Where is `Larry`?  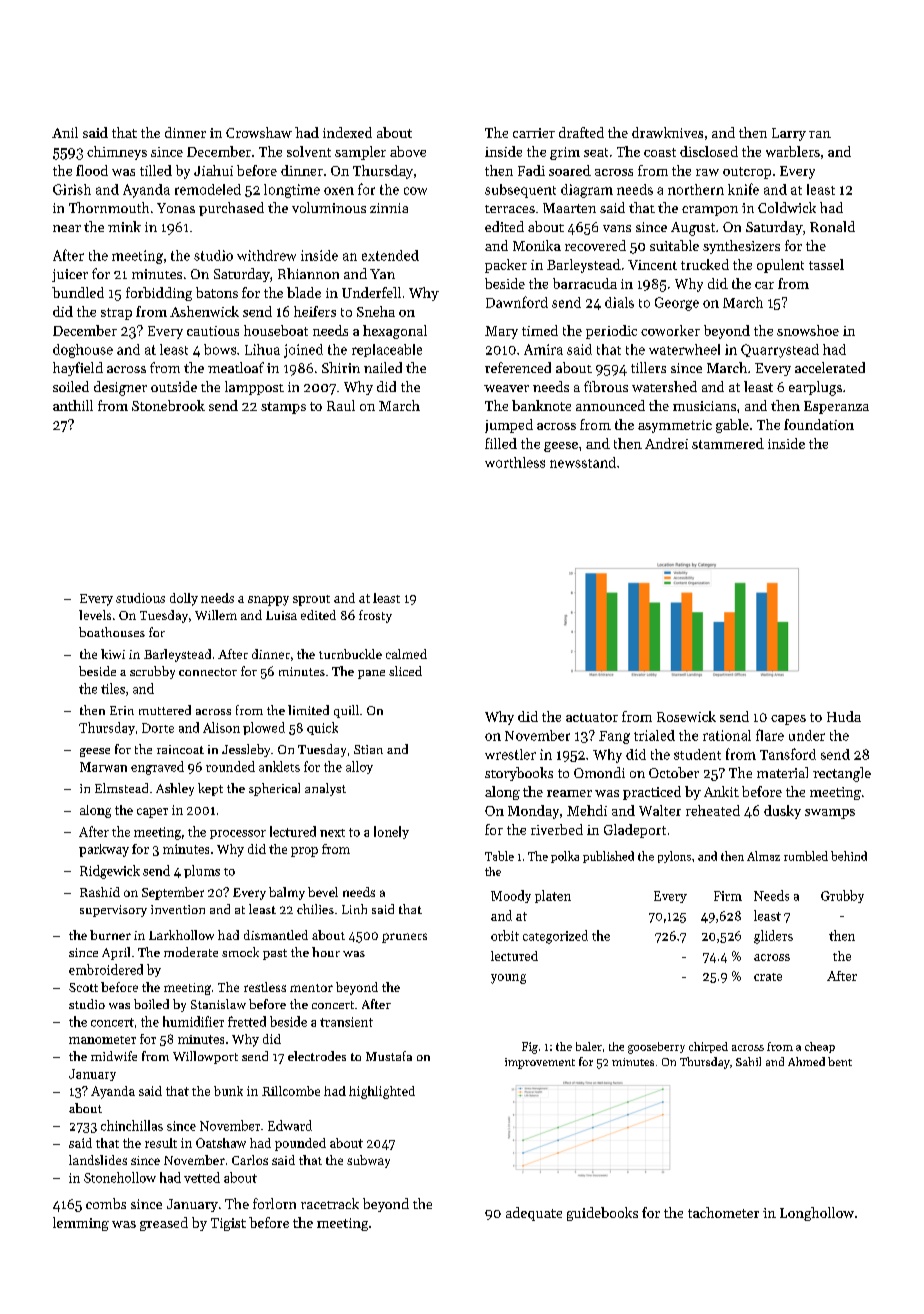
Larry is located at coordinates (789, 134).
